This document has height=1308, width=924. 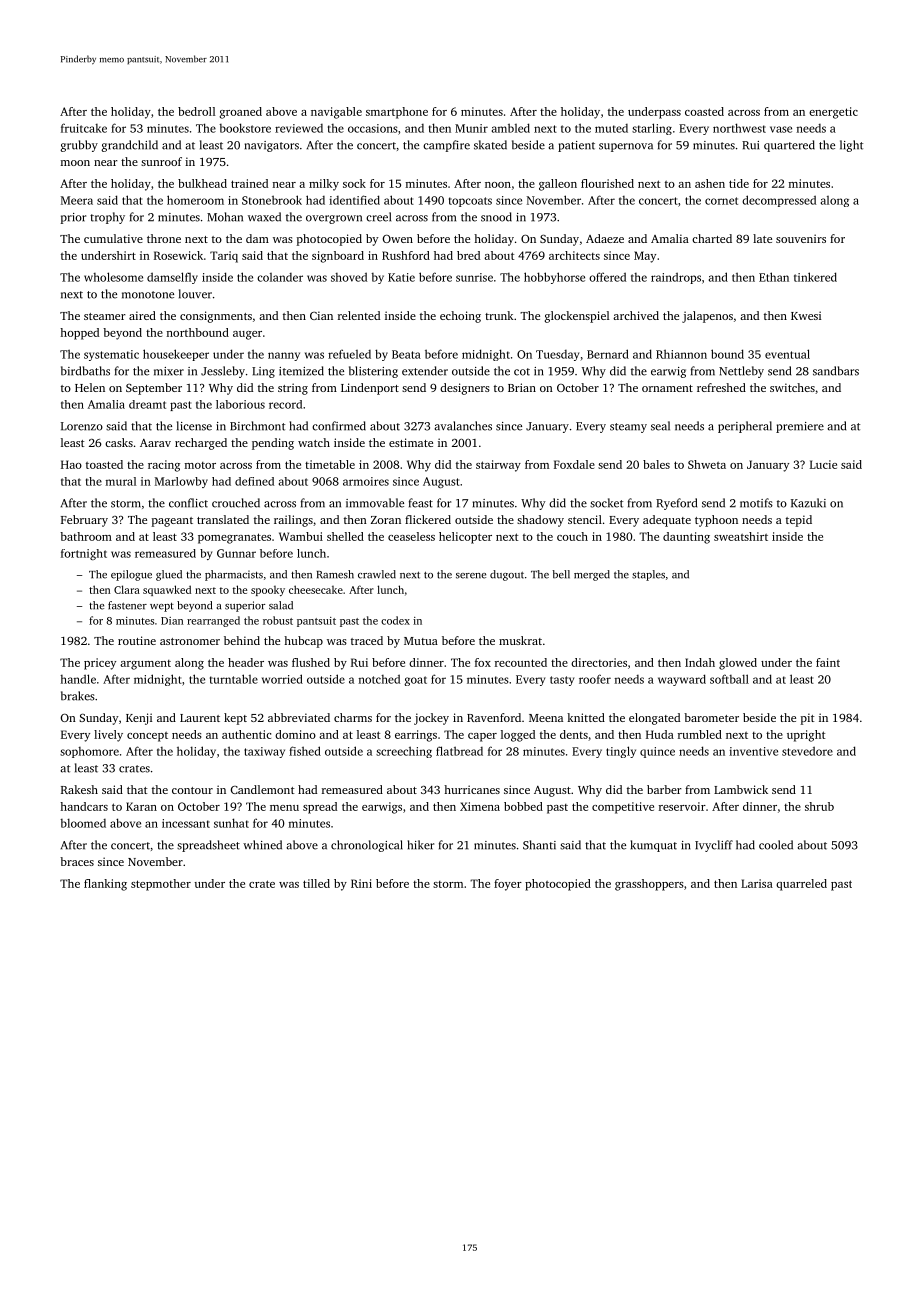 I want to click on toasted, so click(x=104, y=464).
